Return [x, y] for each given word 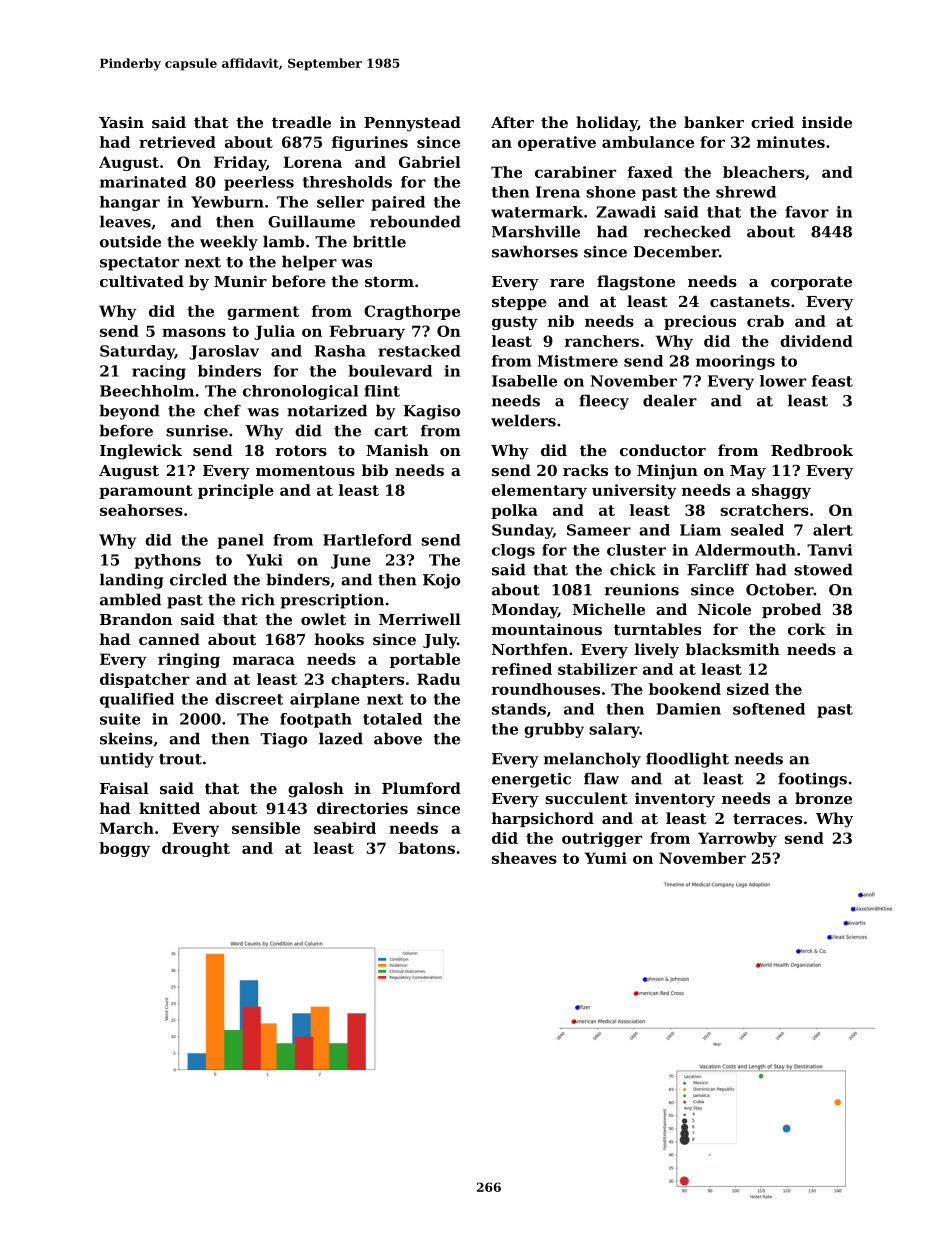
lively [657, 651]
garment [263, 313]
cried [772, 122]
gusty [515, 323]
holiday [607, 124]
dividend [816, 341]
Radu [438, 679]
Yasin [121, 122]
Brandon [136, 619]
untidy [126, 760]
